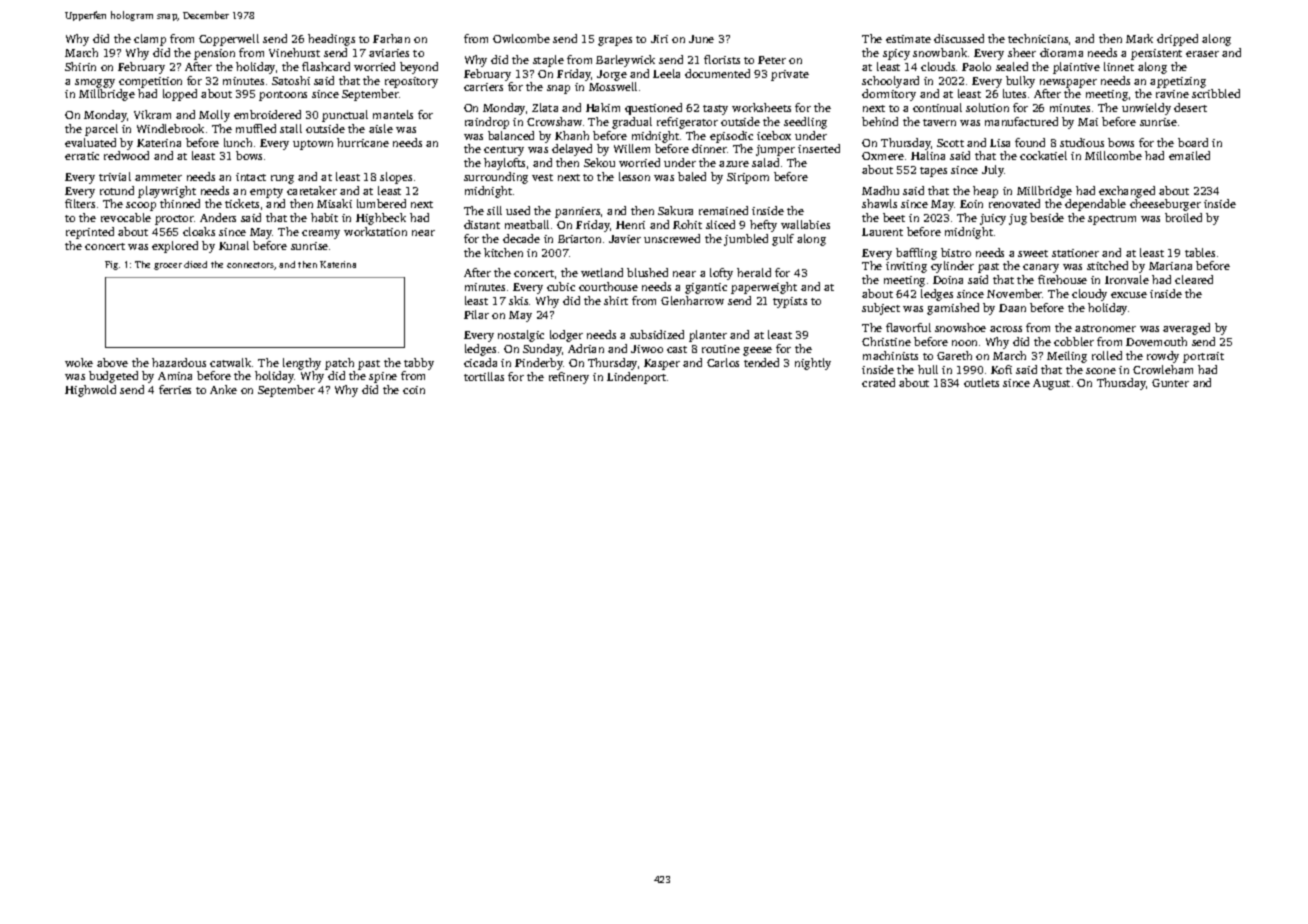  What do you see at coordinates (790, 302) in the screenshot?
I see `typists` at bounding box center [790, 302].
